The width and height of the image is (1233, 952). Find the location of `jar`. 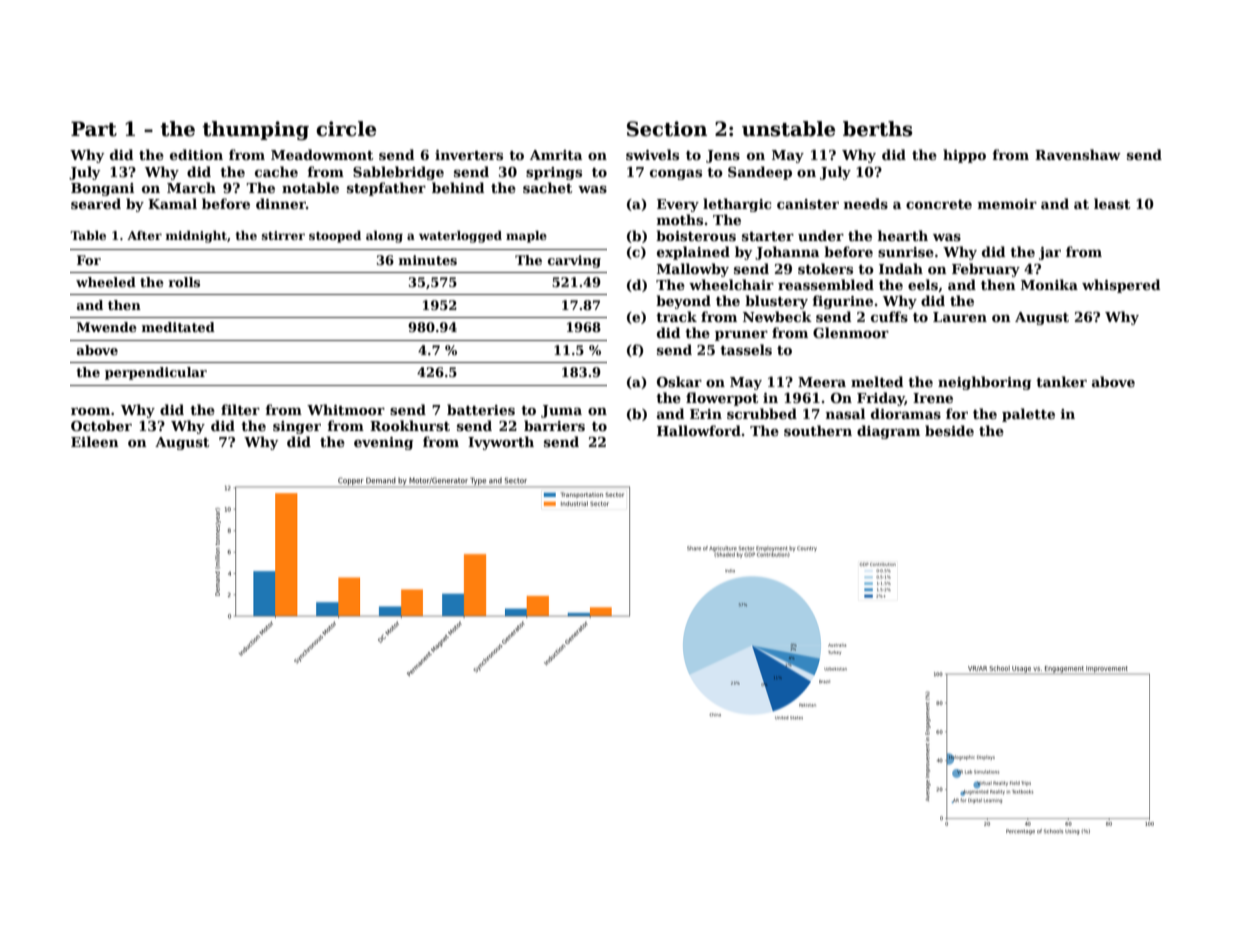

jar is located at coordinates (1050, 253).
